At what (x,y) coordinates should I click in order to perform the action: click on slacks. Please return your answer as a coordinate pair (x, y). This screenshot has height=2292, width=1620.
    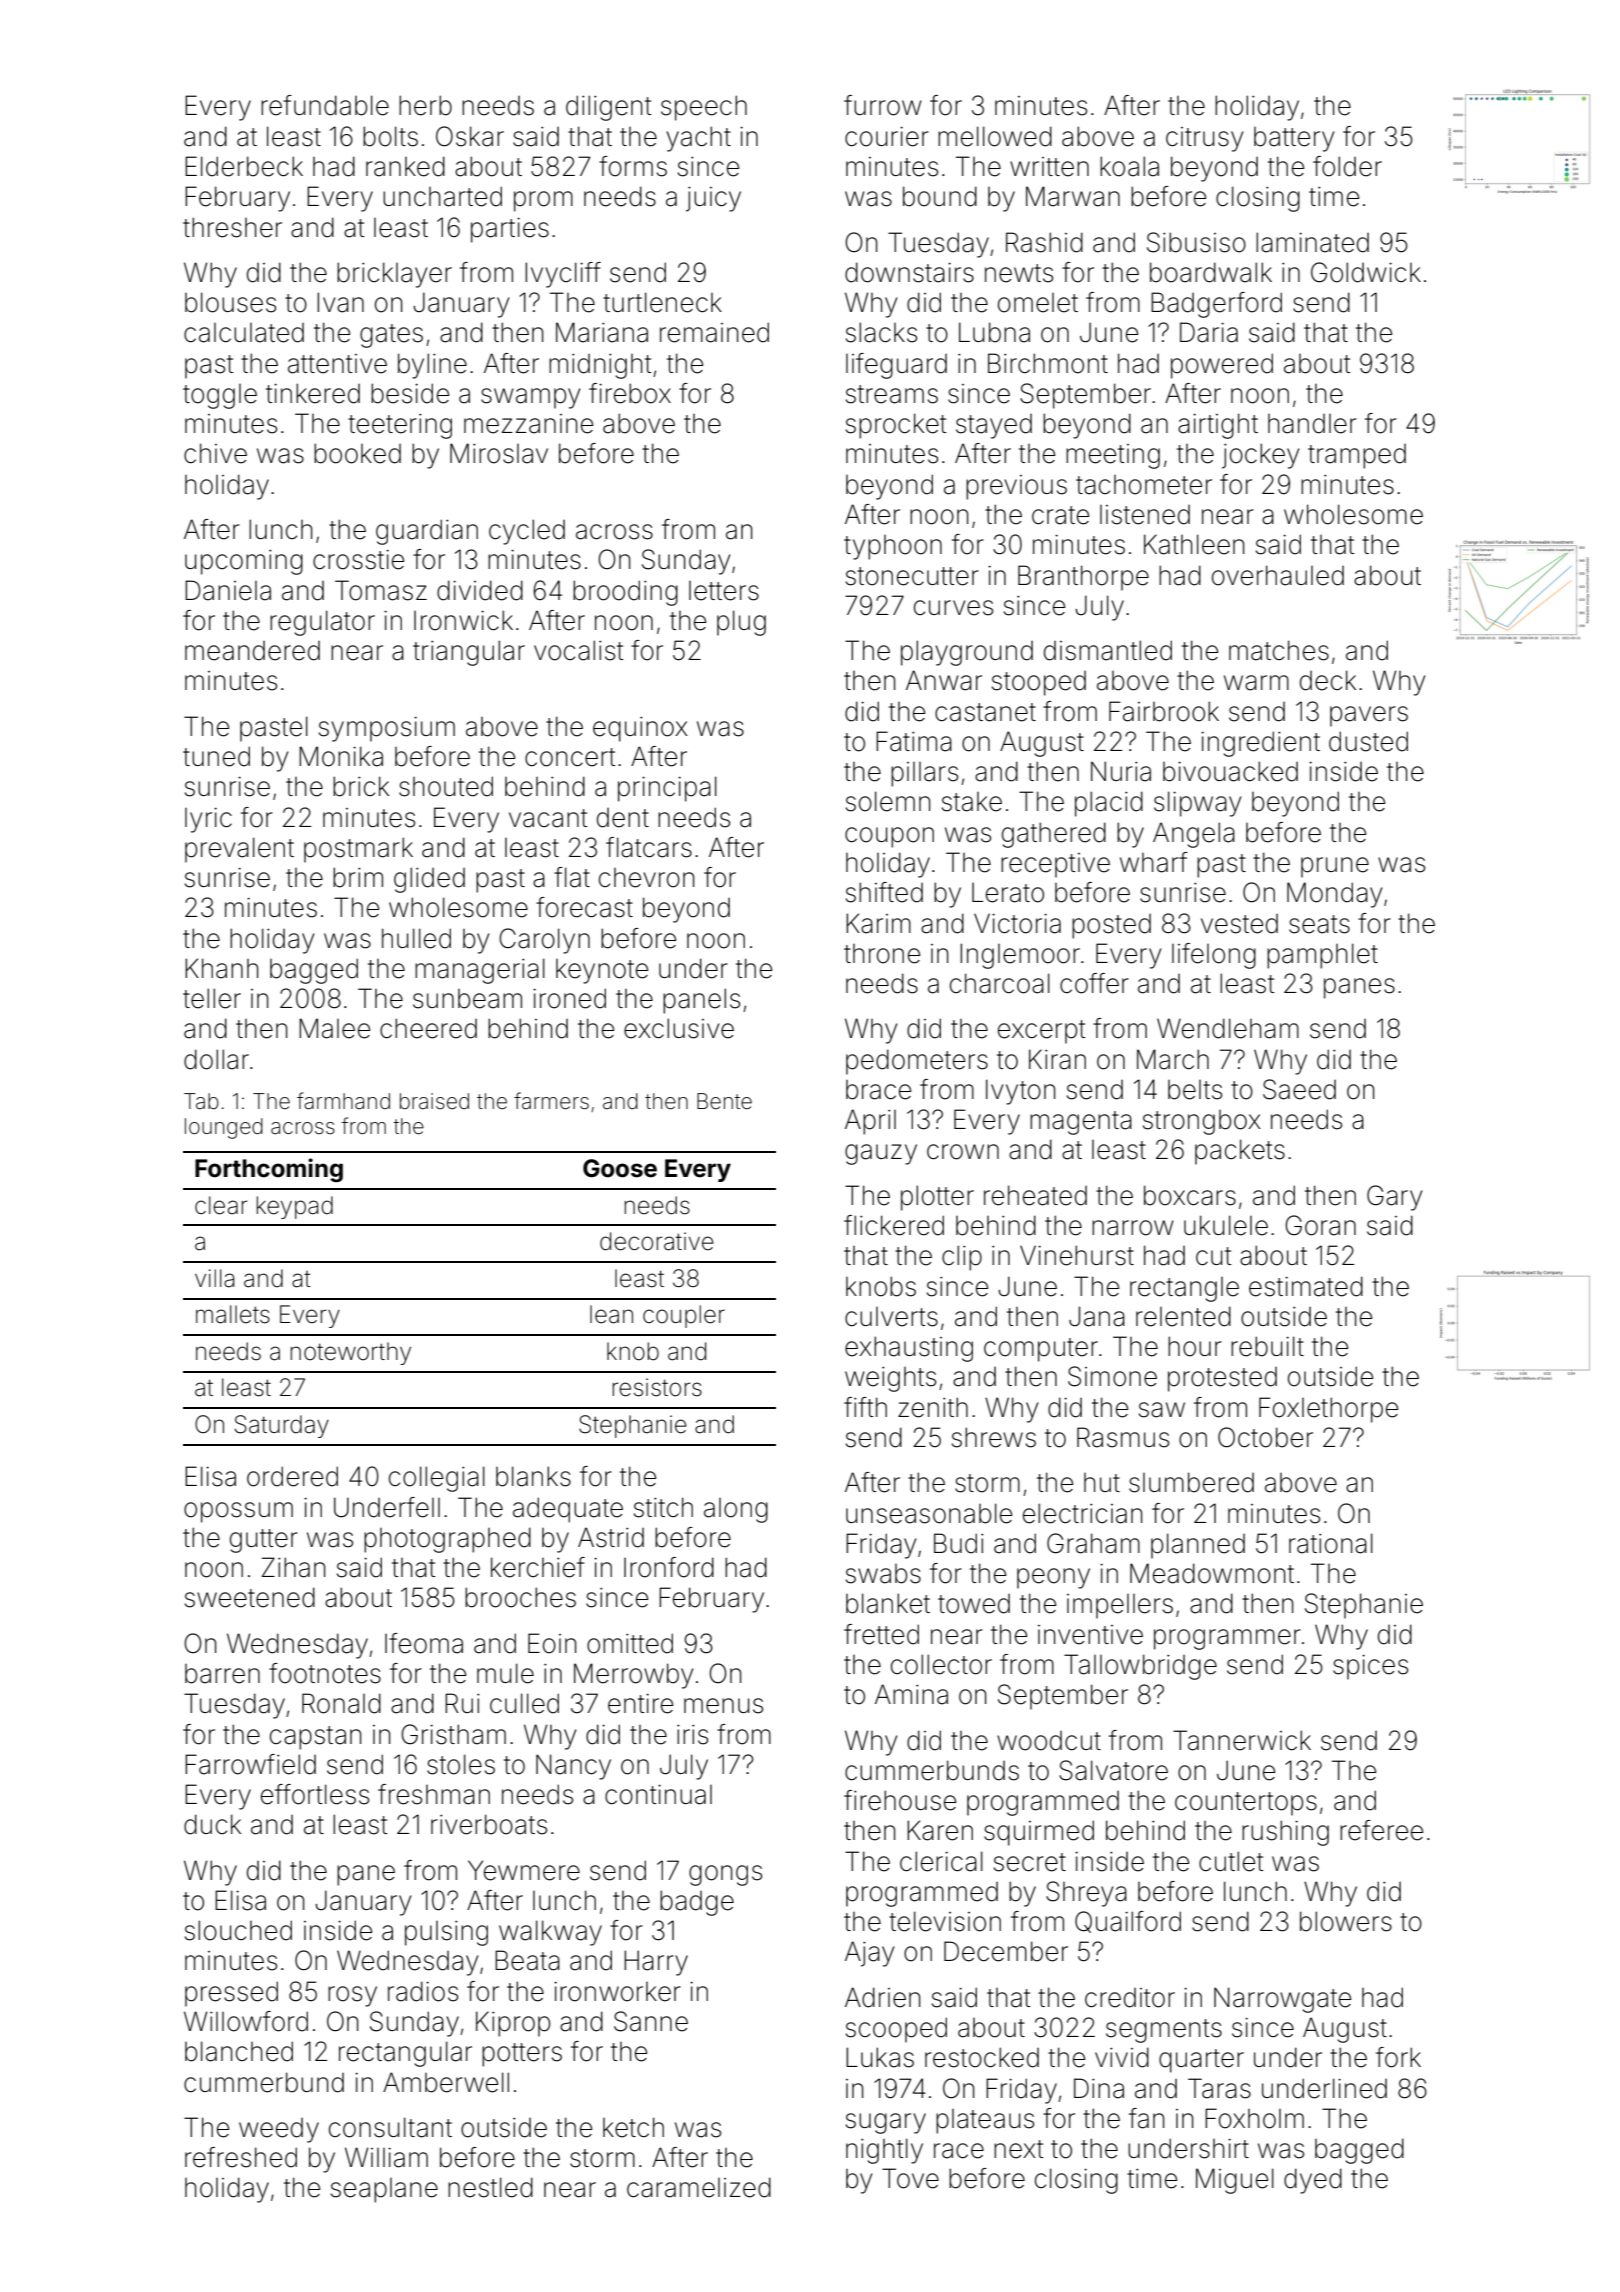
    Looking at the image, I should click on (881, 332).
